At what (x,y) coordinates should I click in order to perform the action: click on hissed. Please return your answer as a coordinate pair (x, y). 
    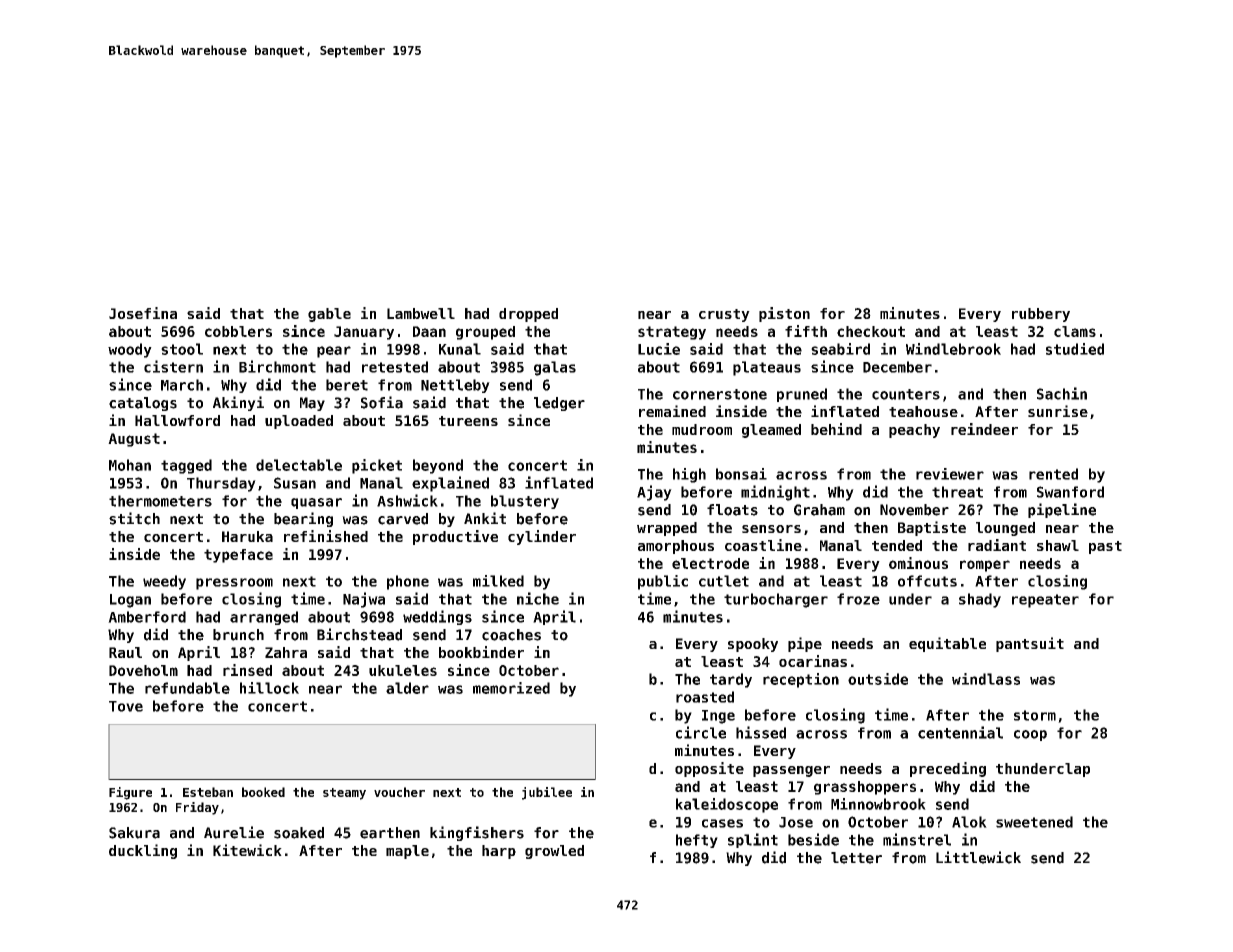
    Looking at the image, I should click on (761, 732).
